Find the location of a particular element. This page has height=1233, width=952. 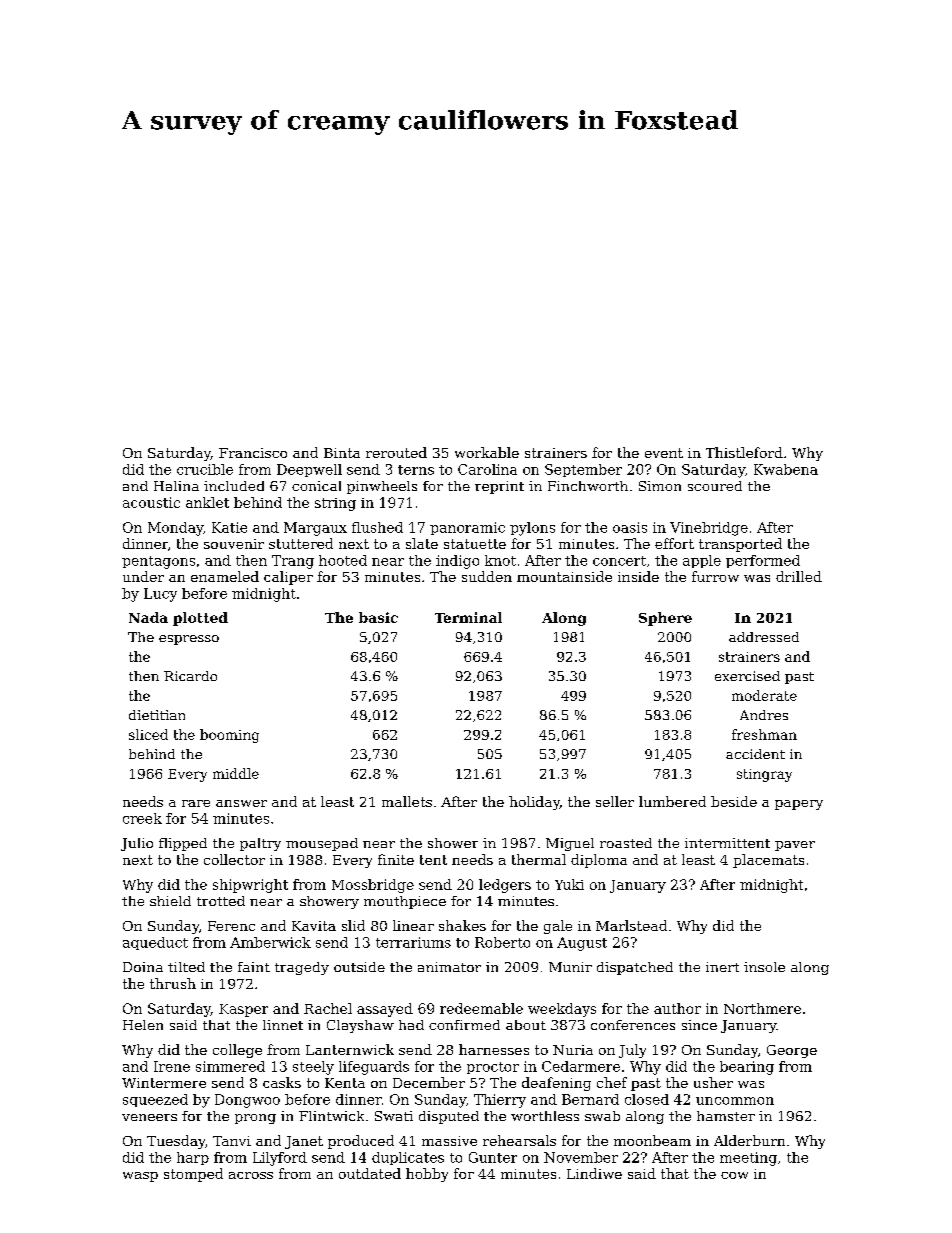

shield is located at coordinates (170, 901).
